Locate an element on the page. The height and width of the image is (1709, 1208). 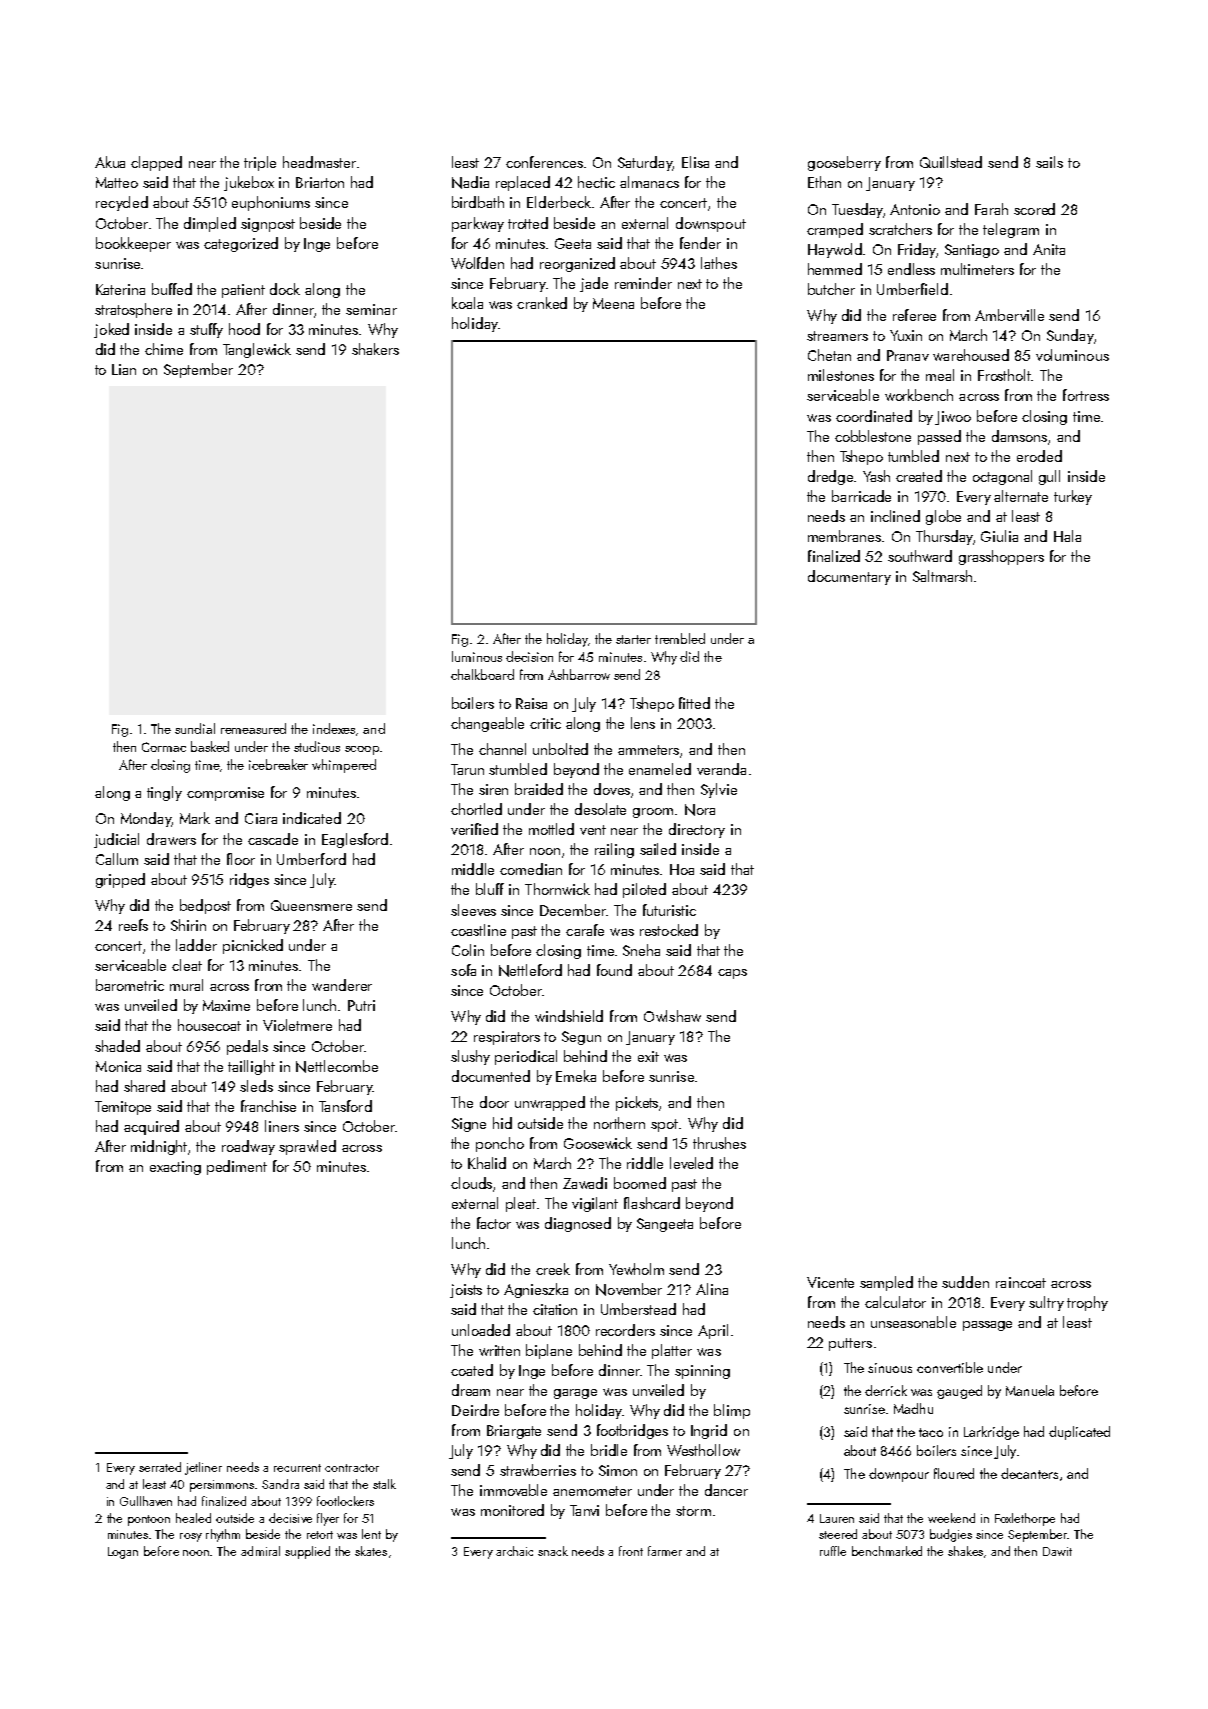
caps is located at coordinates (732, 974).
